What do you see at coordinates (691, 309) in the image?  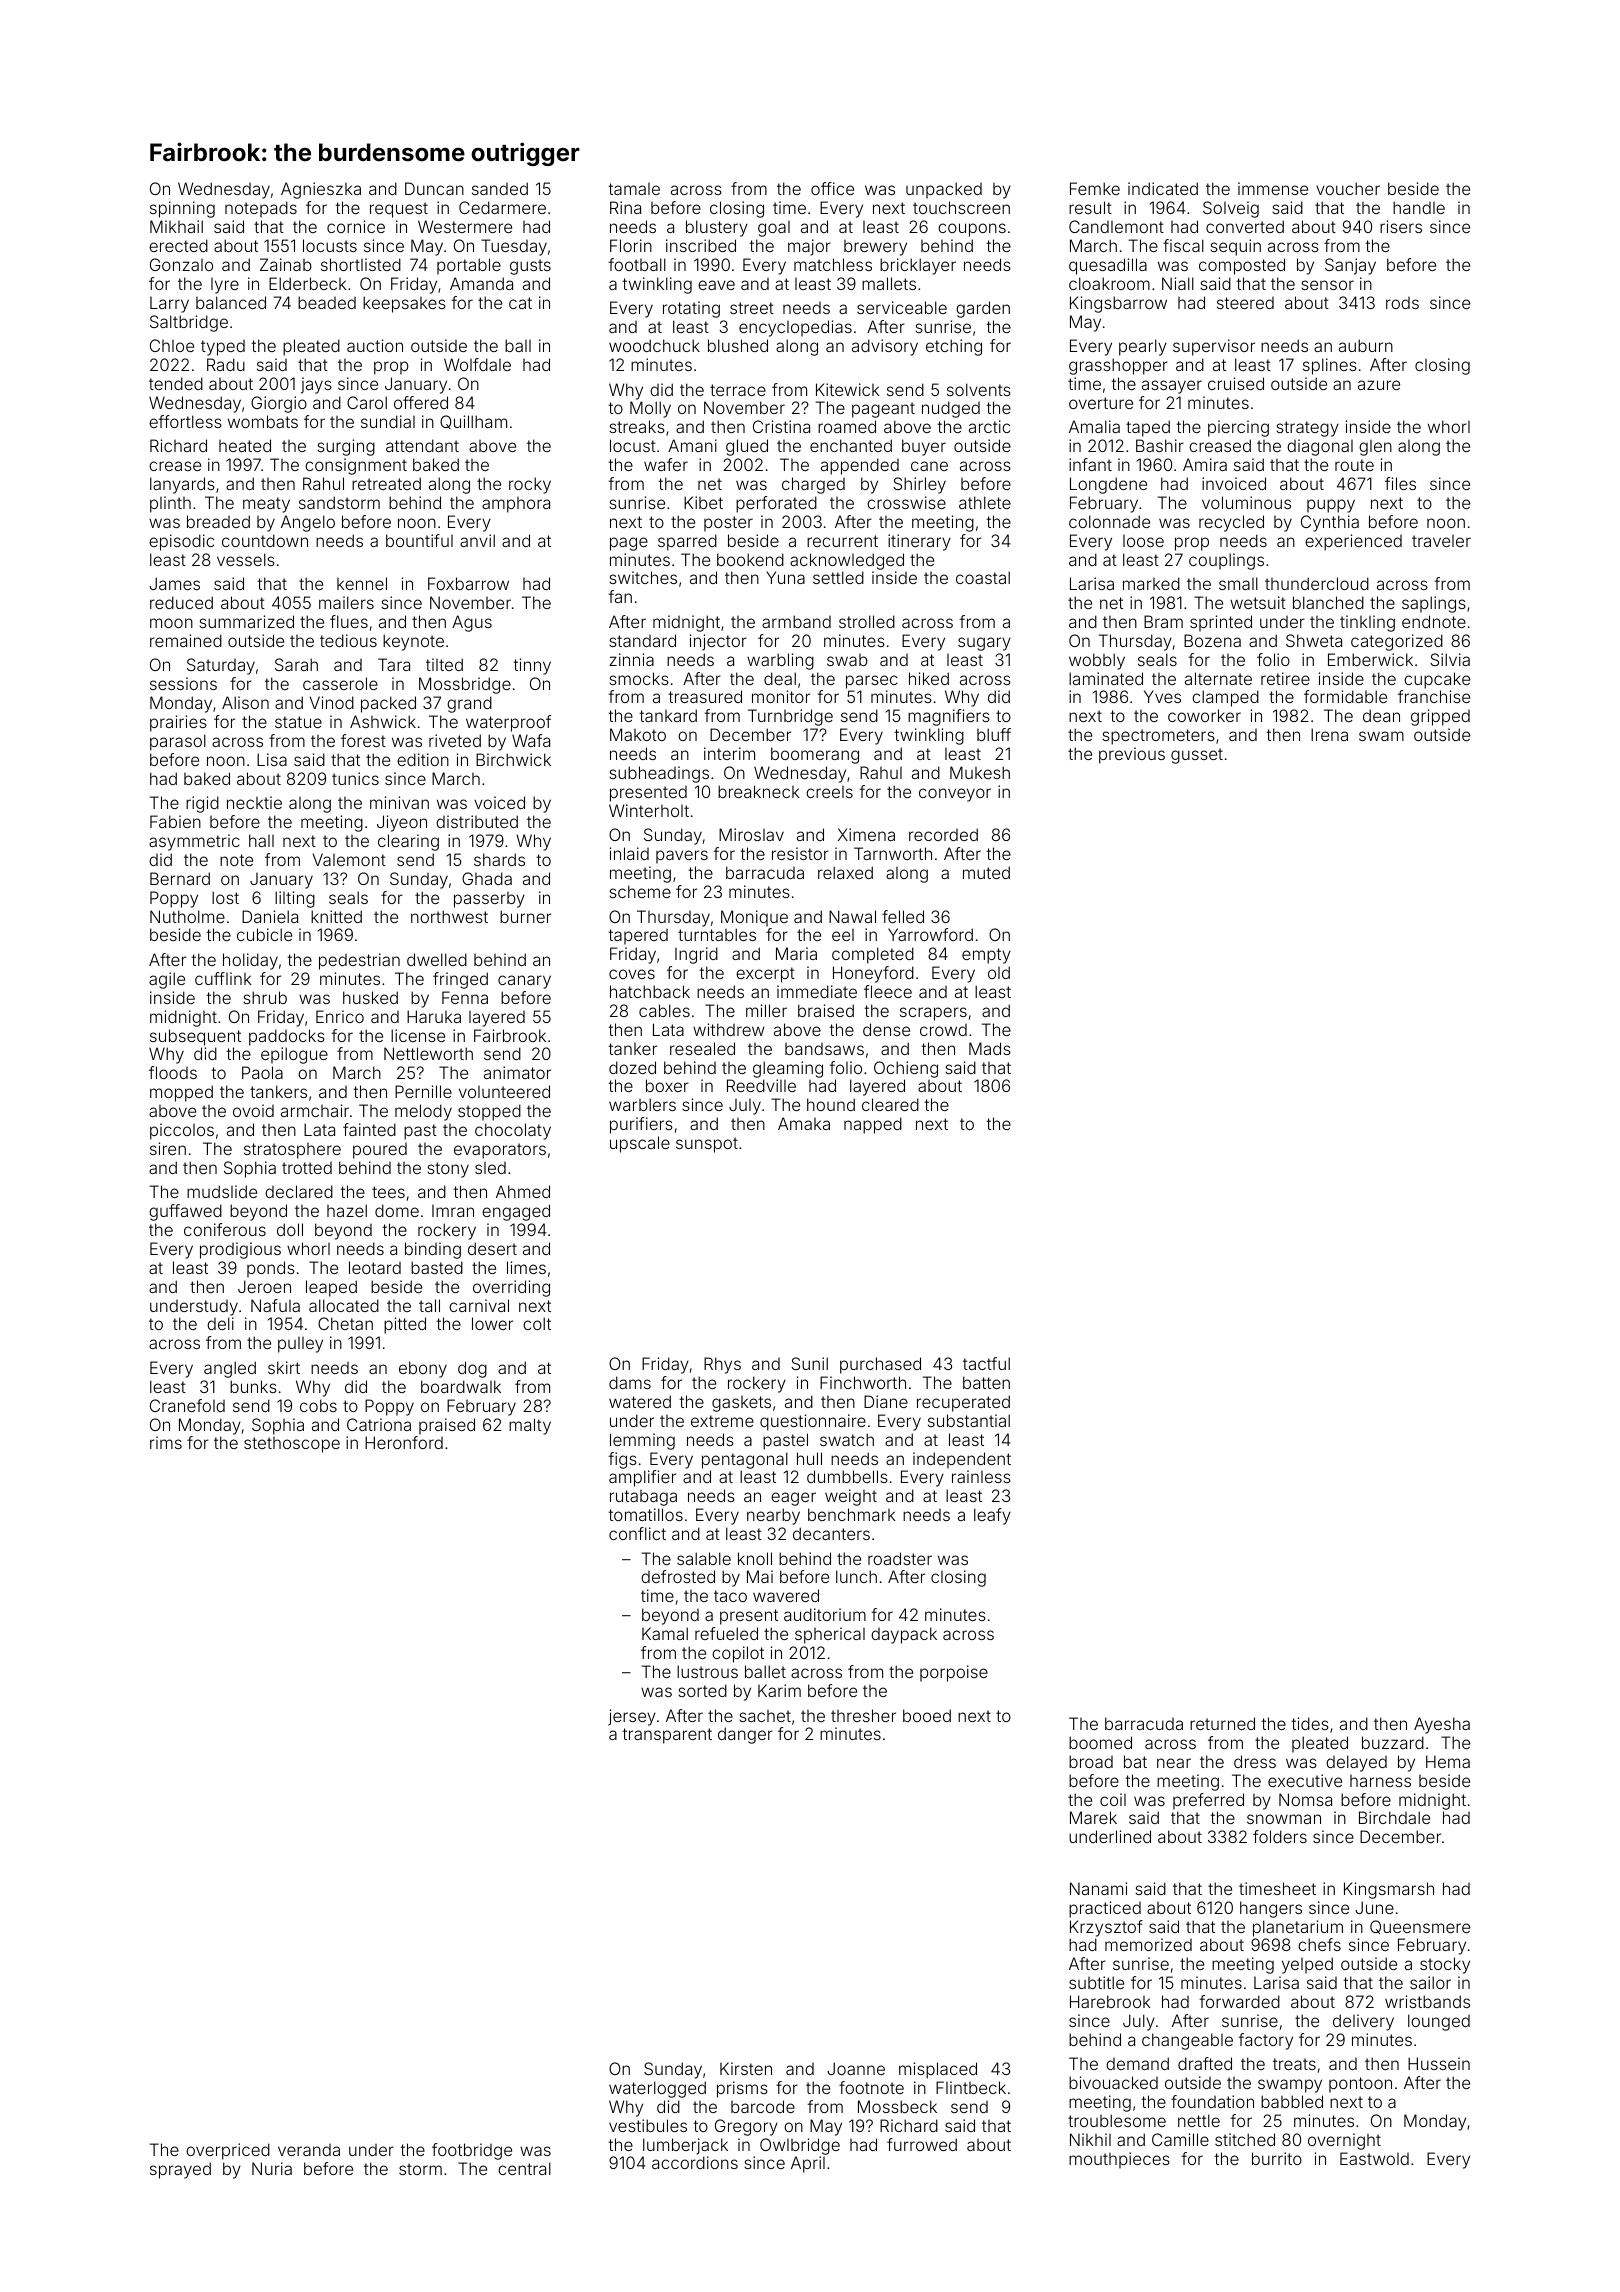 I see `rotating` at bounding box center [691, 309].
